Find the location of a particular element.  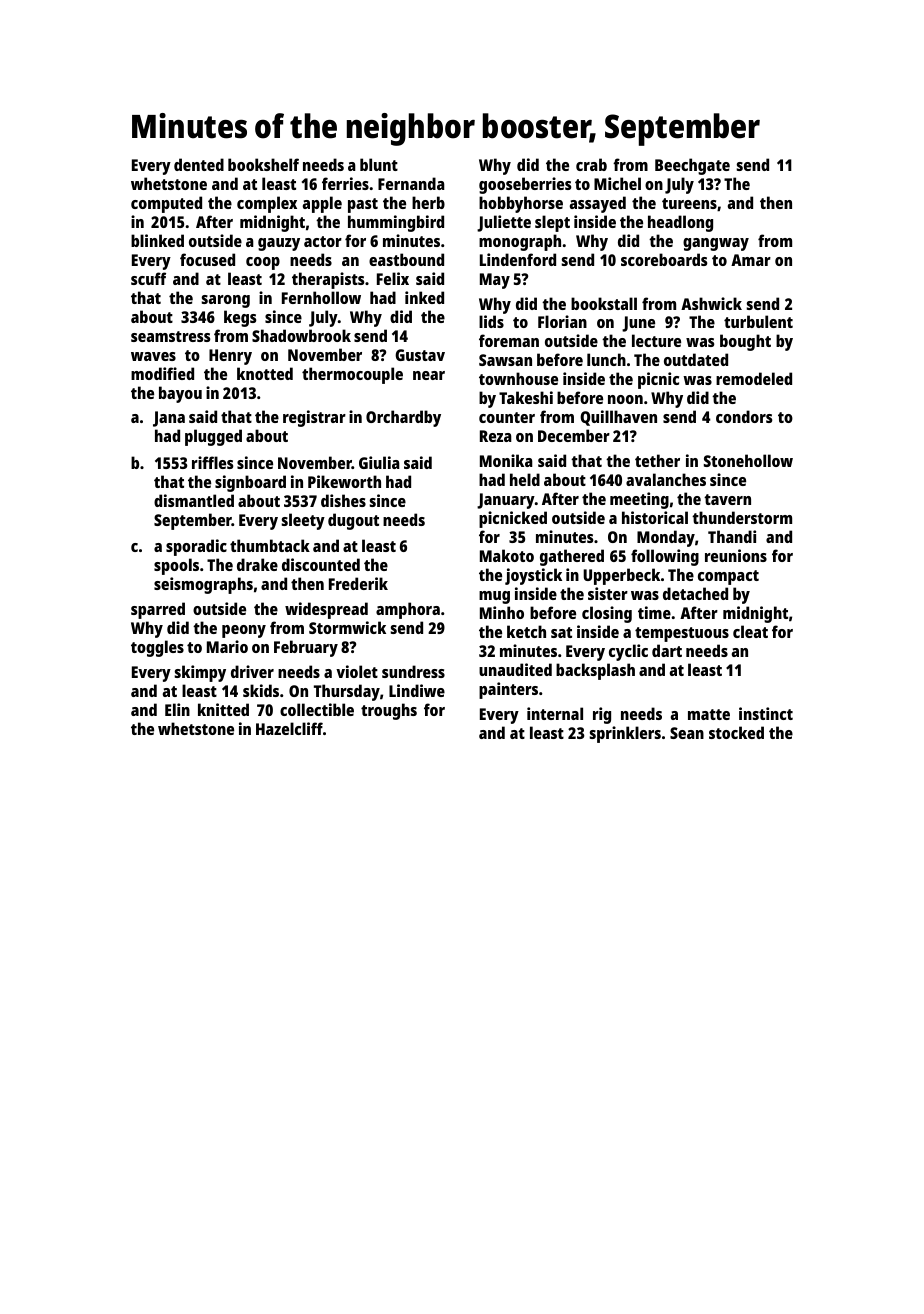

crab is located at coordinates (591, 164).
